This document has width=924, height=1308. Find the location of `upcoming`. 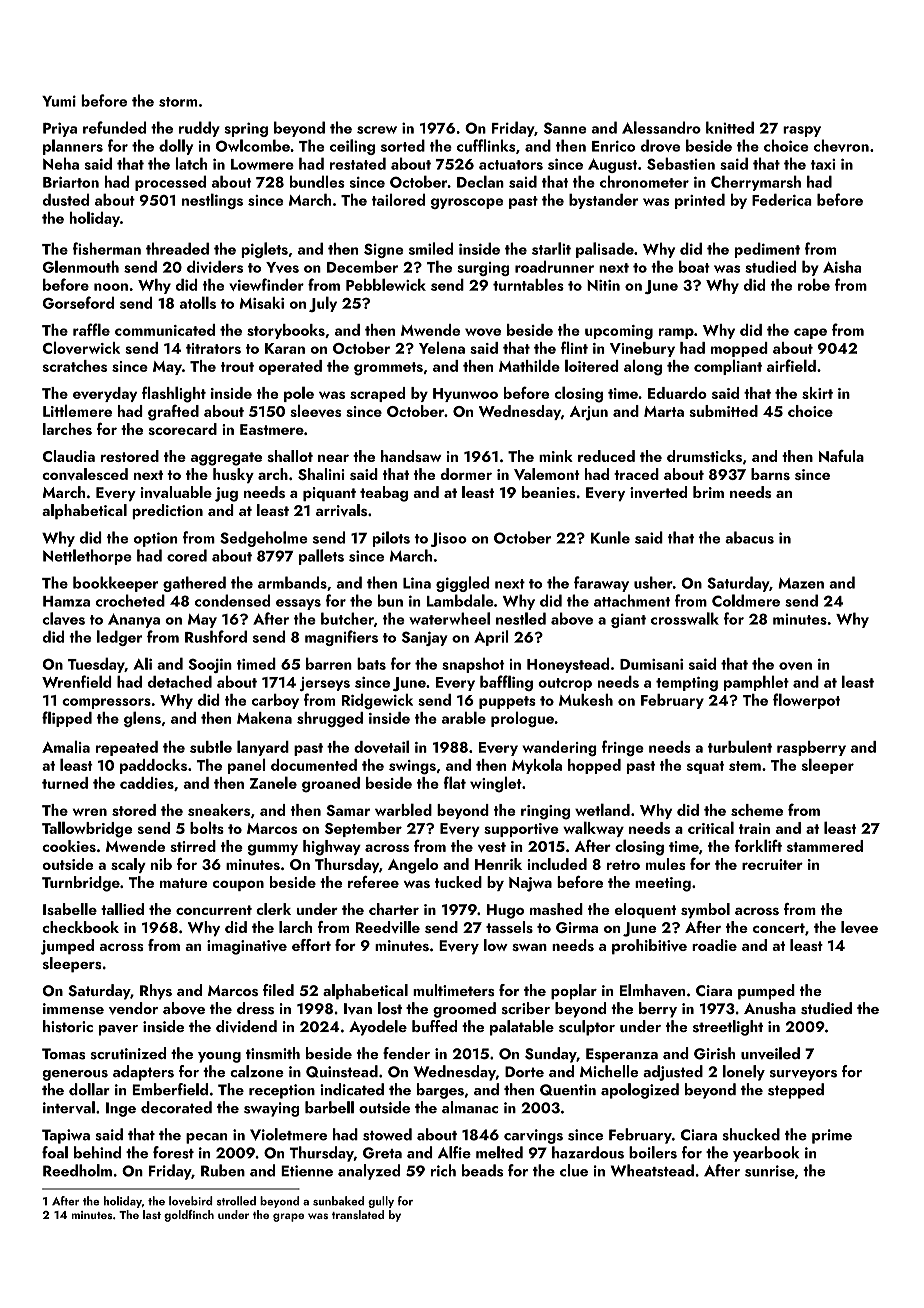

upcoming is located at coordinates (619, 332).
